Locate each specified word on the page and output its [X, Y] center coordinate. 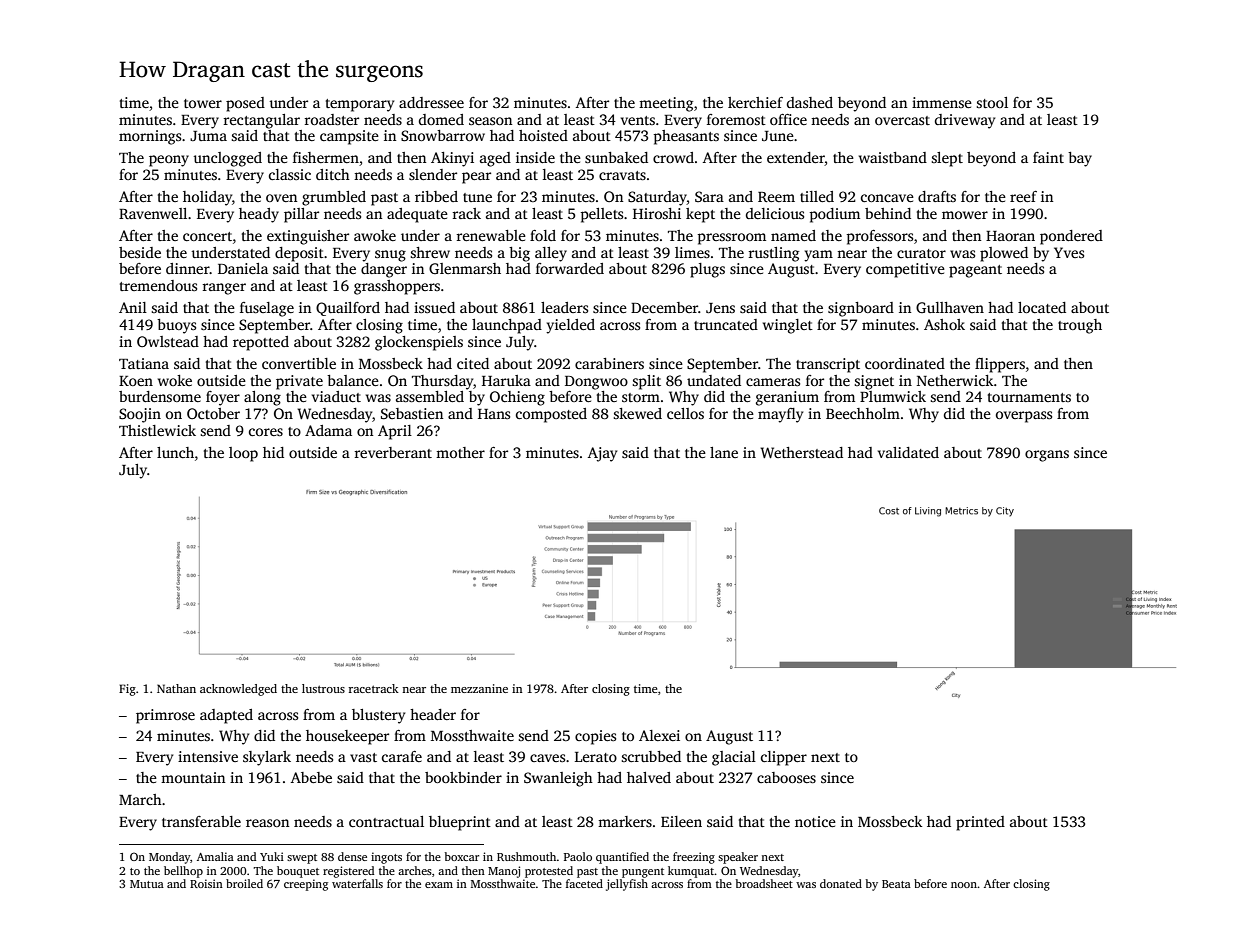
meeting [666, 104]
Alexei [659, 735]
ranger [224, 289]
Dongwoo [596, 383]
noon [964, 885]
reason [267, 823]
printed [980, 823]
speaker [738, 858]
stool [992, 102]
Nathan [176, 688]
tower [203, 103]
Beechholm [863, 413]
